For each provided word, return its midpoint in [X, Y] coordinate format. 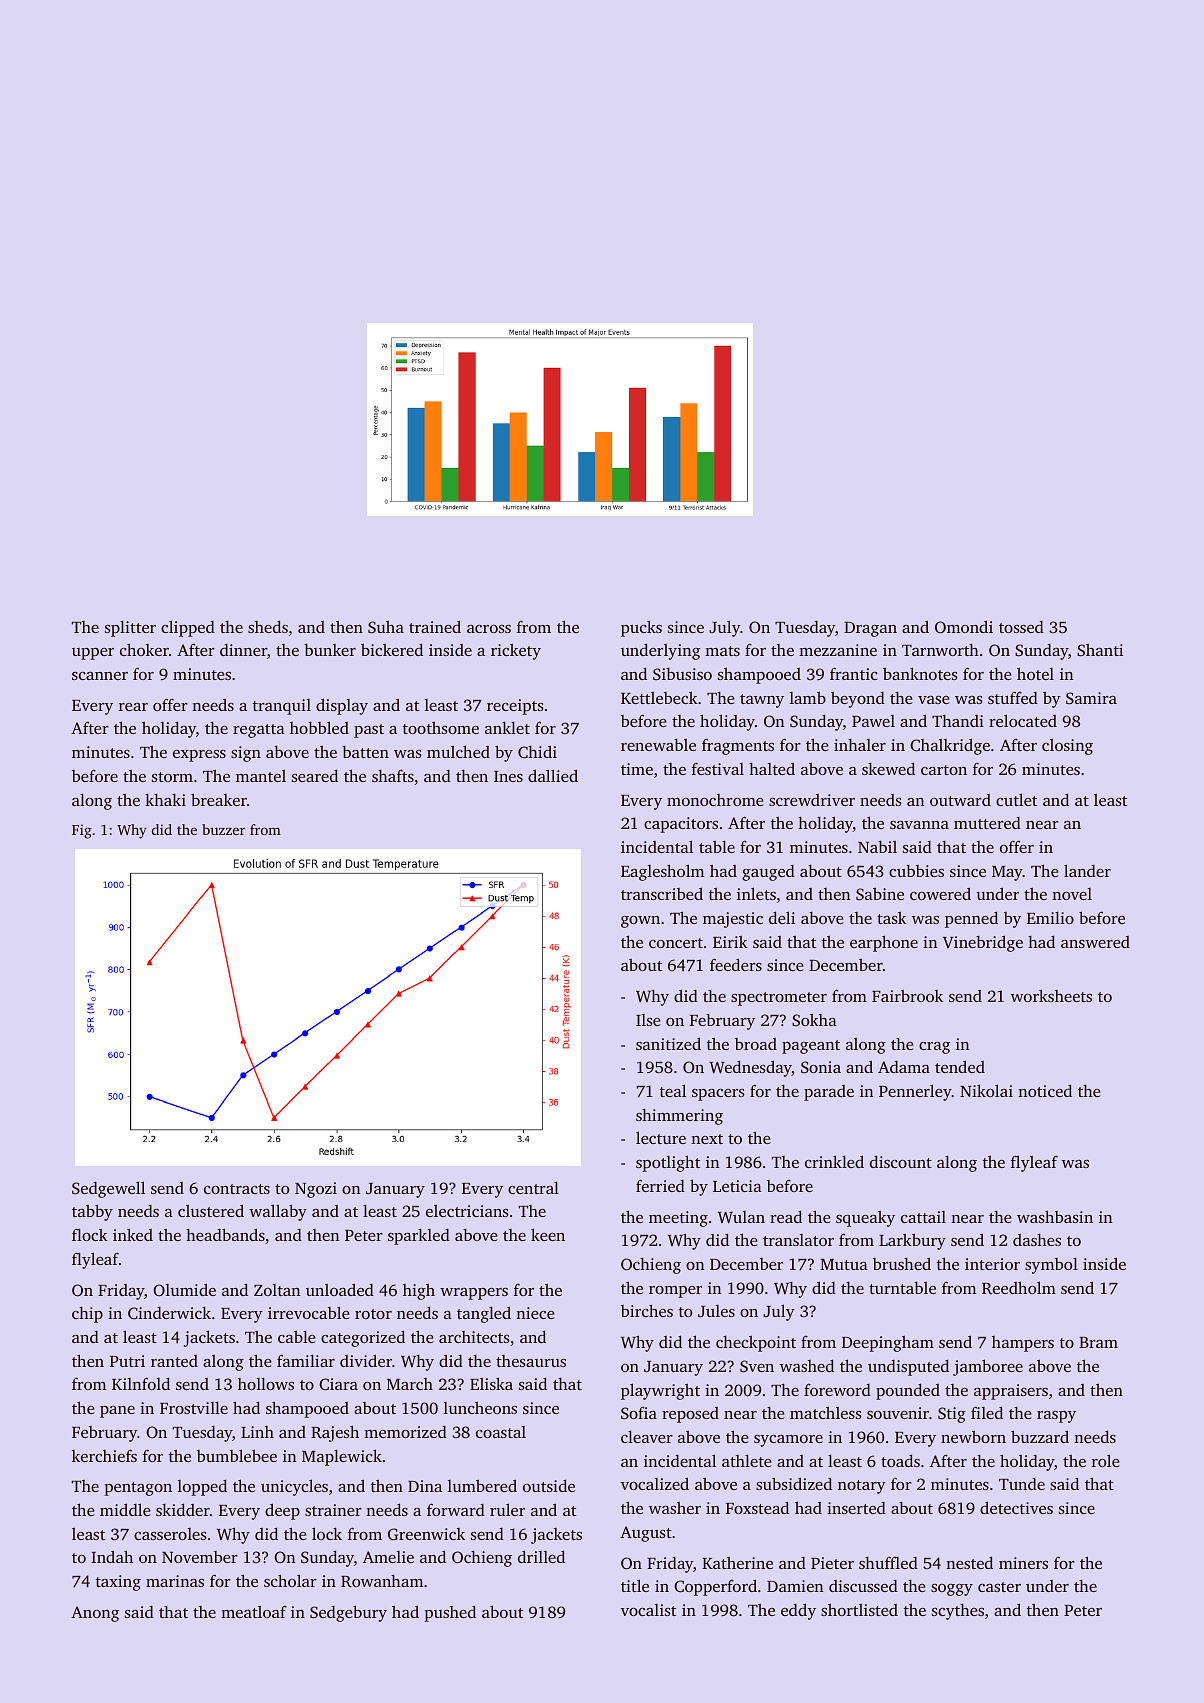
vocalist [648, 1610]
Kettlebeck [659, 698]
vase [934, 700]
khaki [165, 800]
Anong [95, 1614]
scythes [958, 1612]
